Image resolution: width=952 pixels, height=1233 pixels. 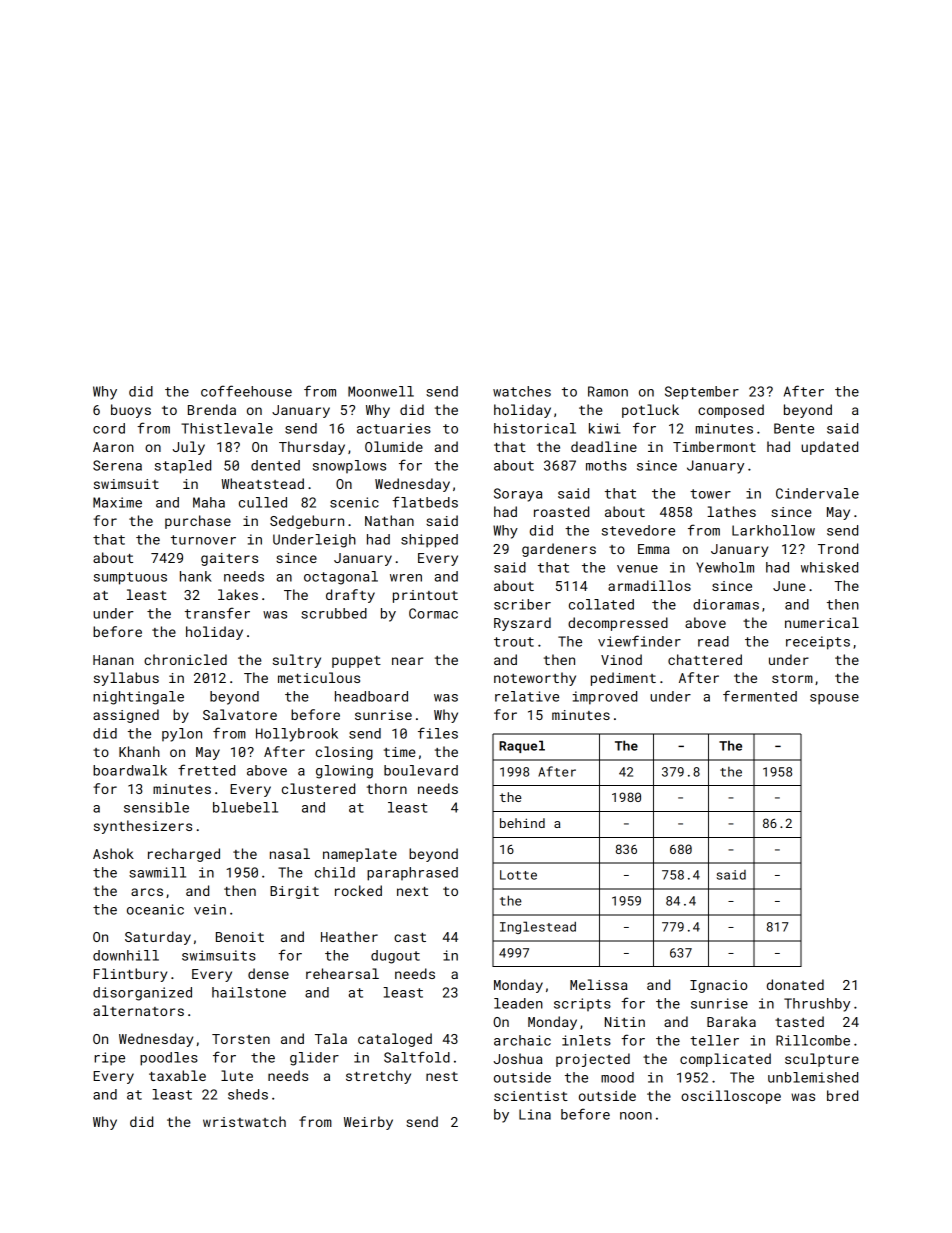 What do you see at coordinates (394, 428) in the image?
I see `actuaries` at bounding box center [394, 428].
